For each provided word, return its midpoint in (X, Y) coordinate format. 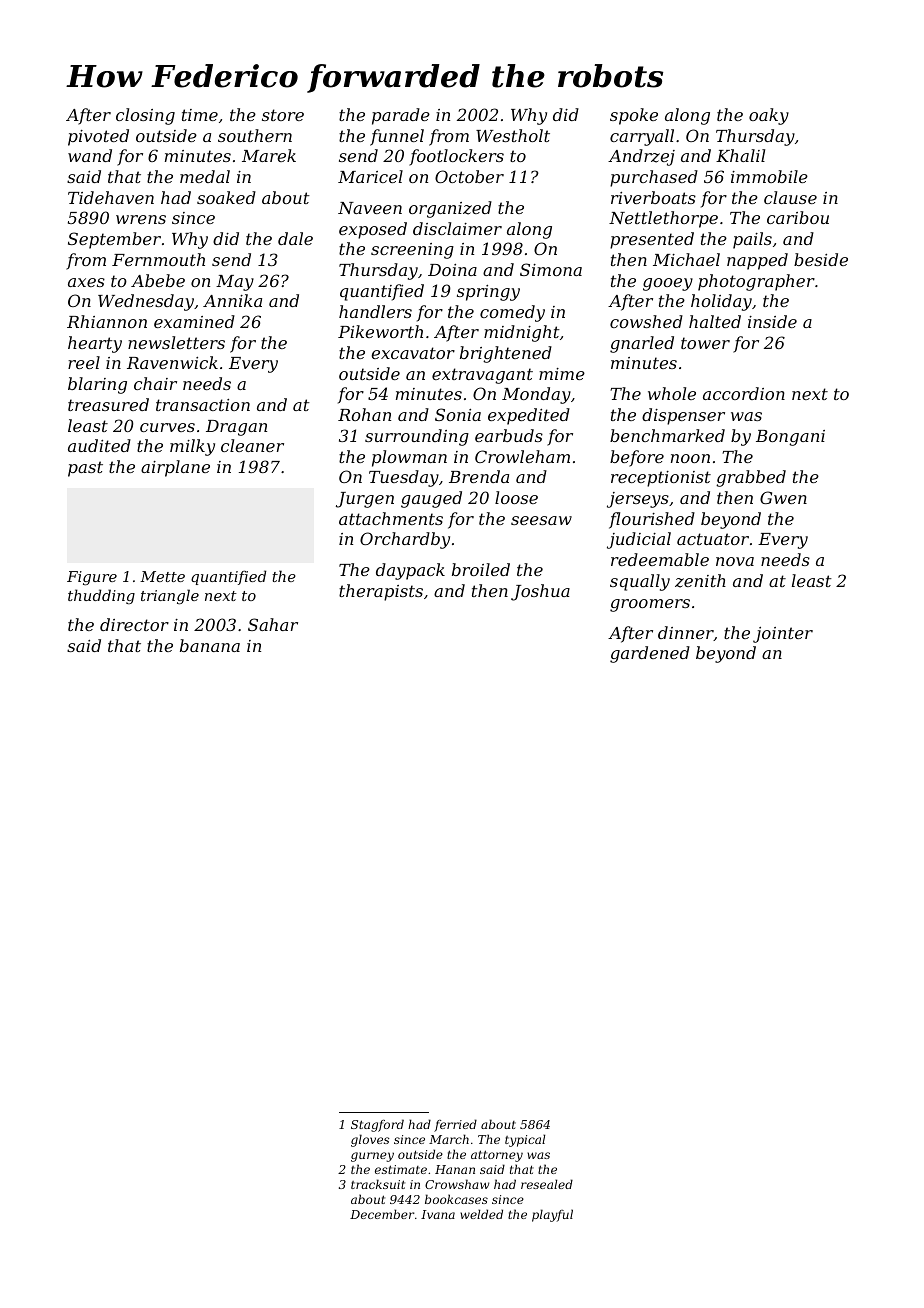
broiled (481, 569)
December (382, 1214)
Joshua (540, 592)
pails (752, 240)
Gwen (783, 497)
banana (210, 645)
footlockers (456, 157)
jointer (783, 635)
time (200, 115)
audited (99, 445)
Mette (162, 576)
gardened (650, 654)
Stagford (377, 1125)
